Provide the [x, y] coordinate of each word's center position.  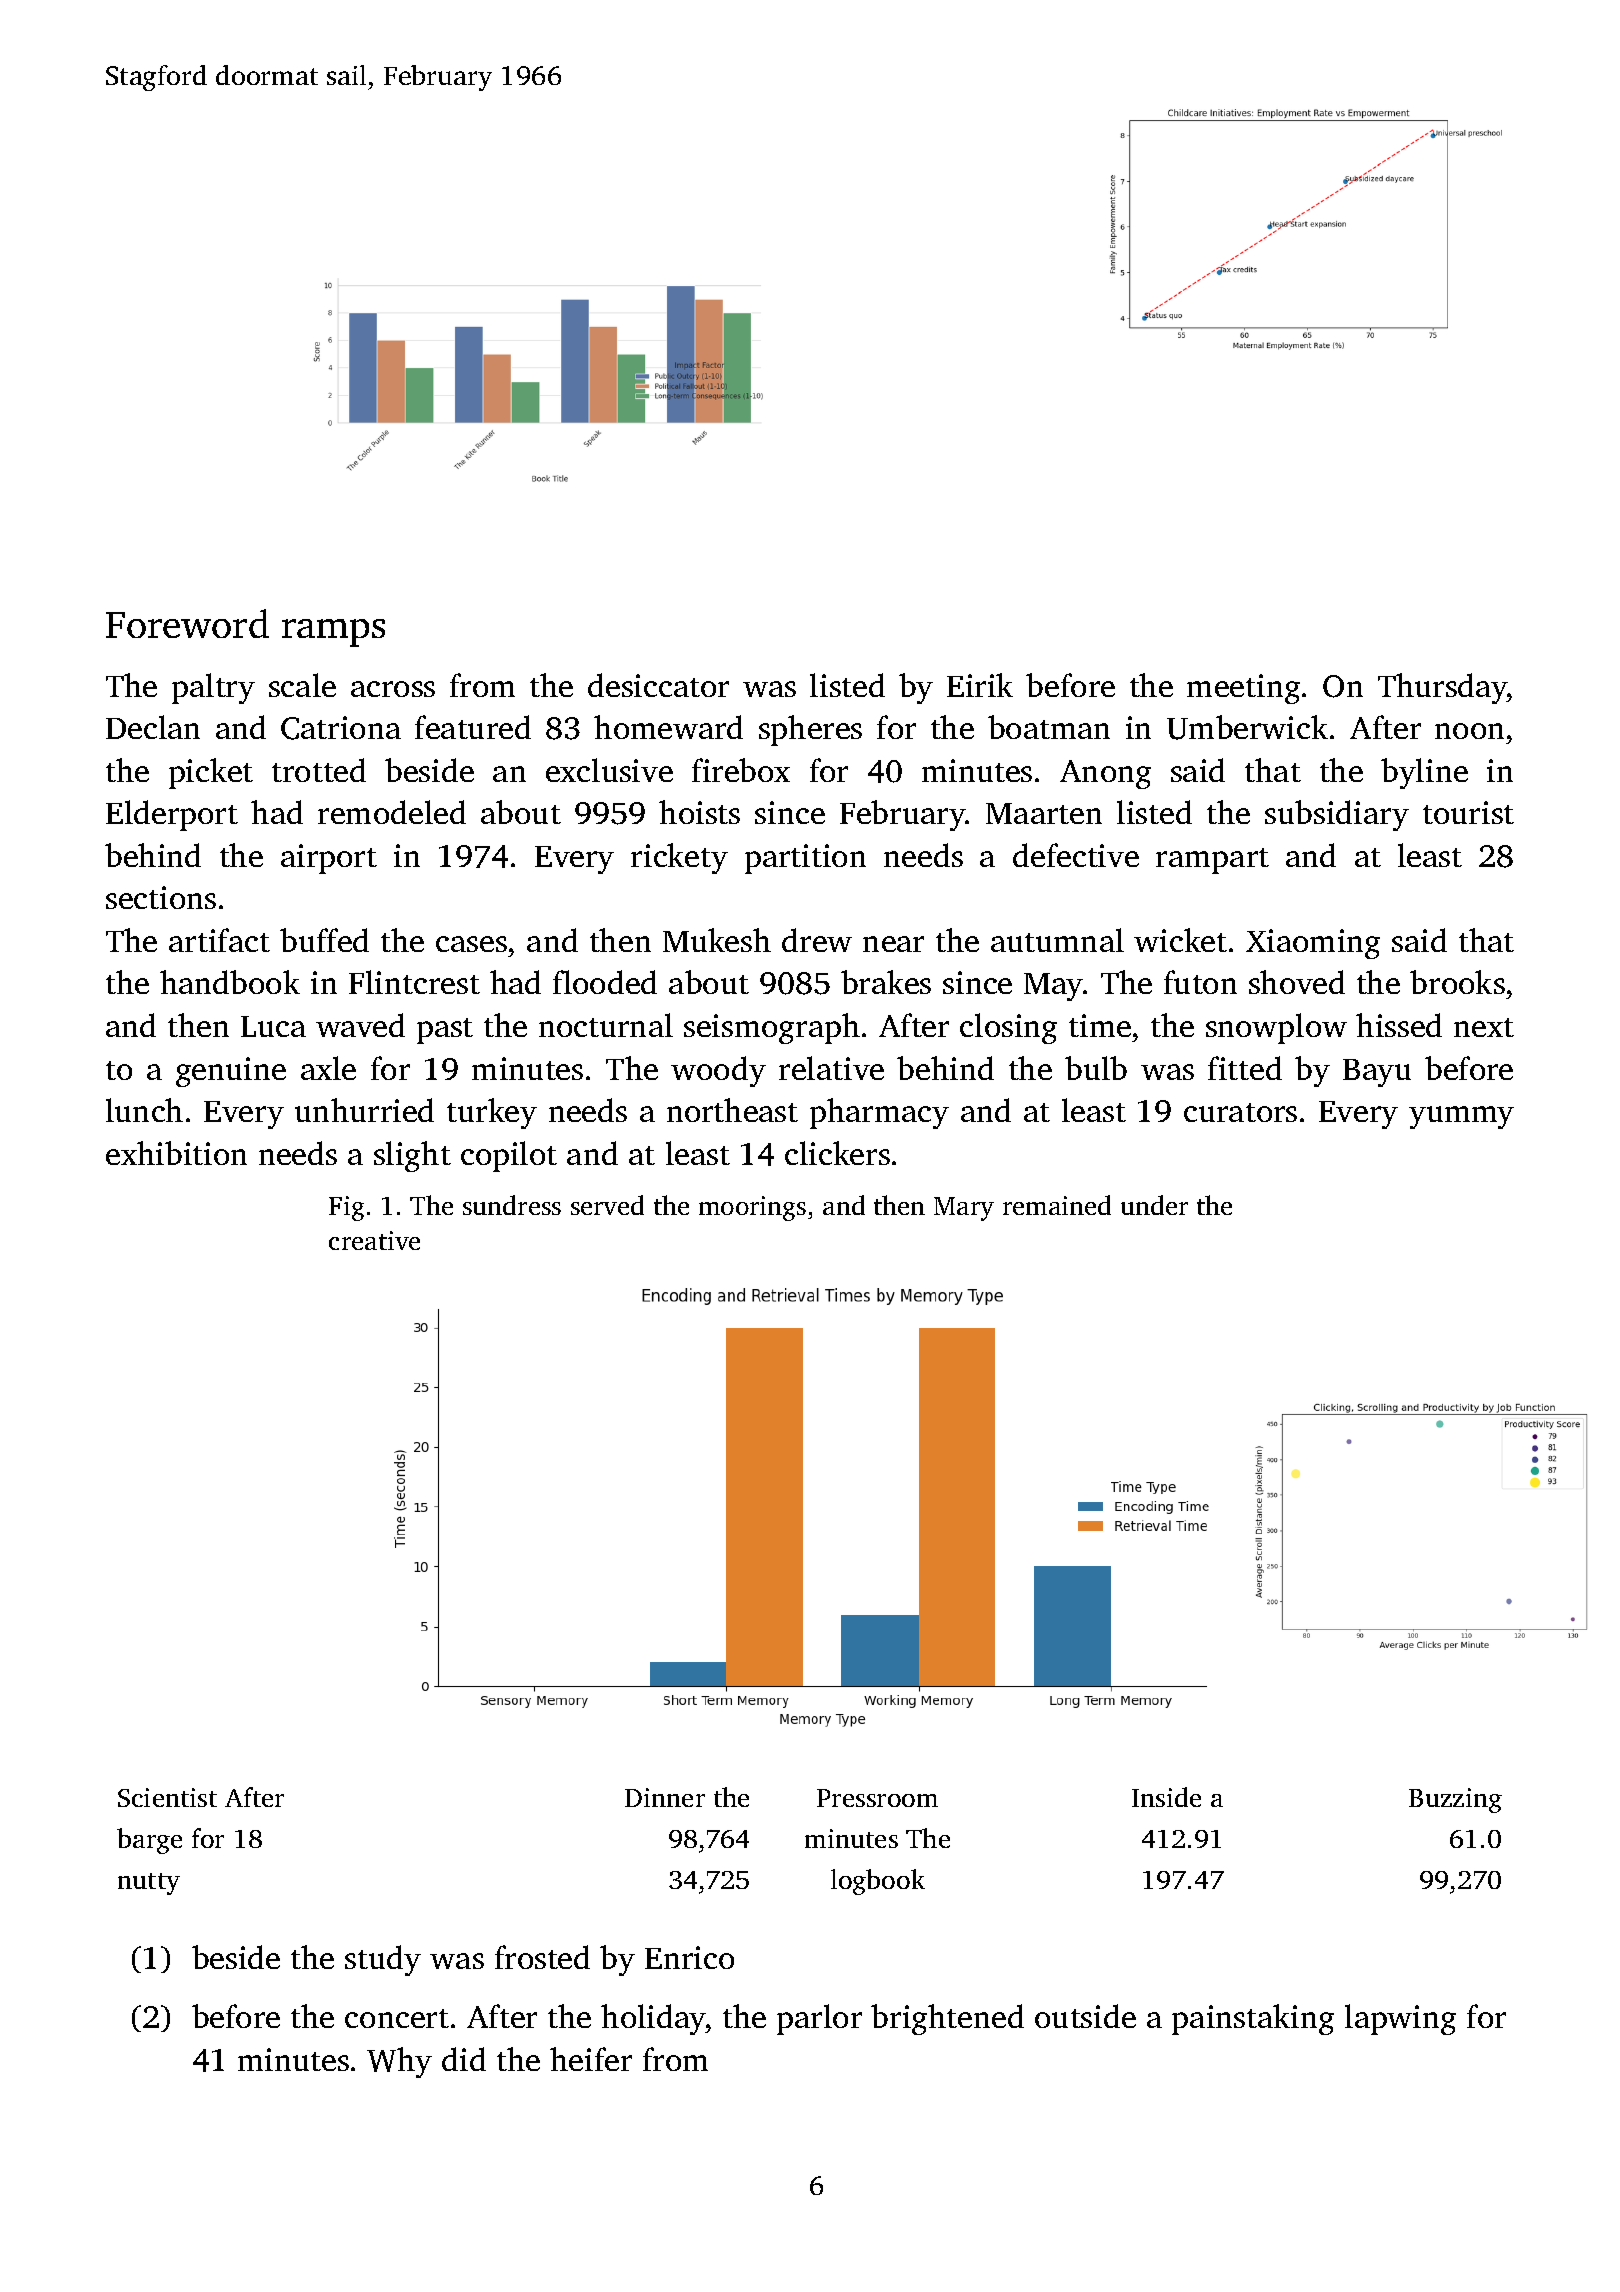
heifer [591, 2059]
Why [399, 2062]
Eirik [980, 685]
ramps [333, 633]
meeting [1243, 689]
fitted [1245, 1068]
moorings [752, 1208]
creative [374, 1240]
